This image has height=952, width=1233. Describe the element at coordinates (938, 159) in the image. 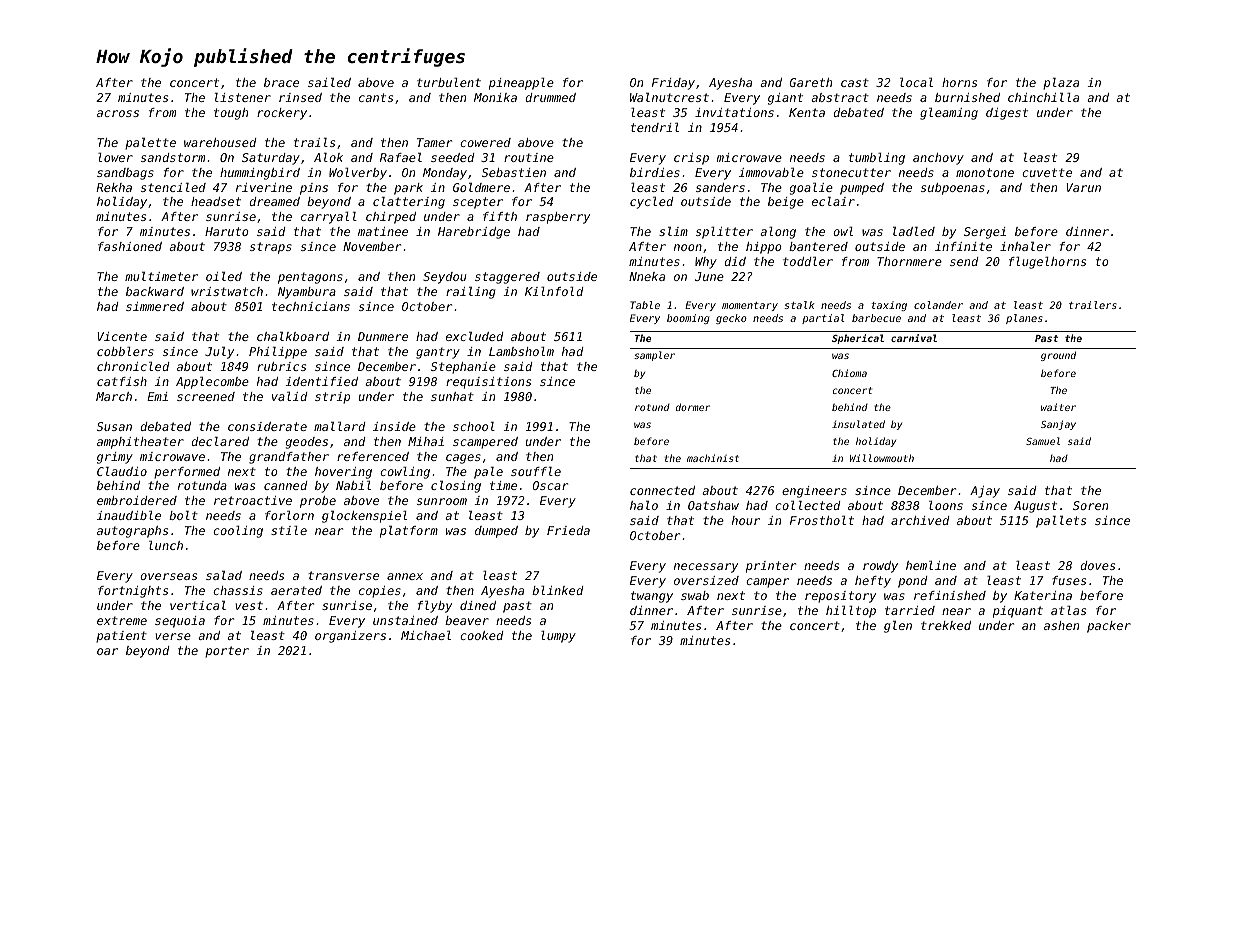

I see `anchovy` at that location.
